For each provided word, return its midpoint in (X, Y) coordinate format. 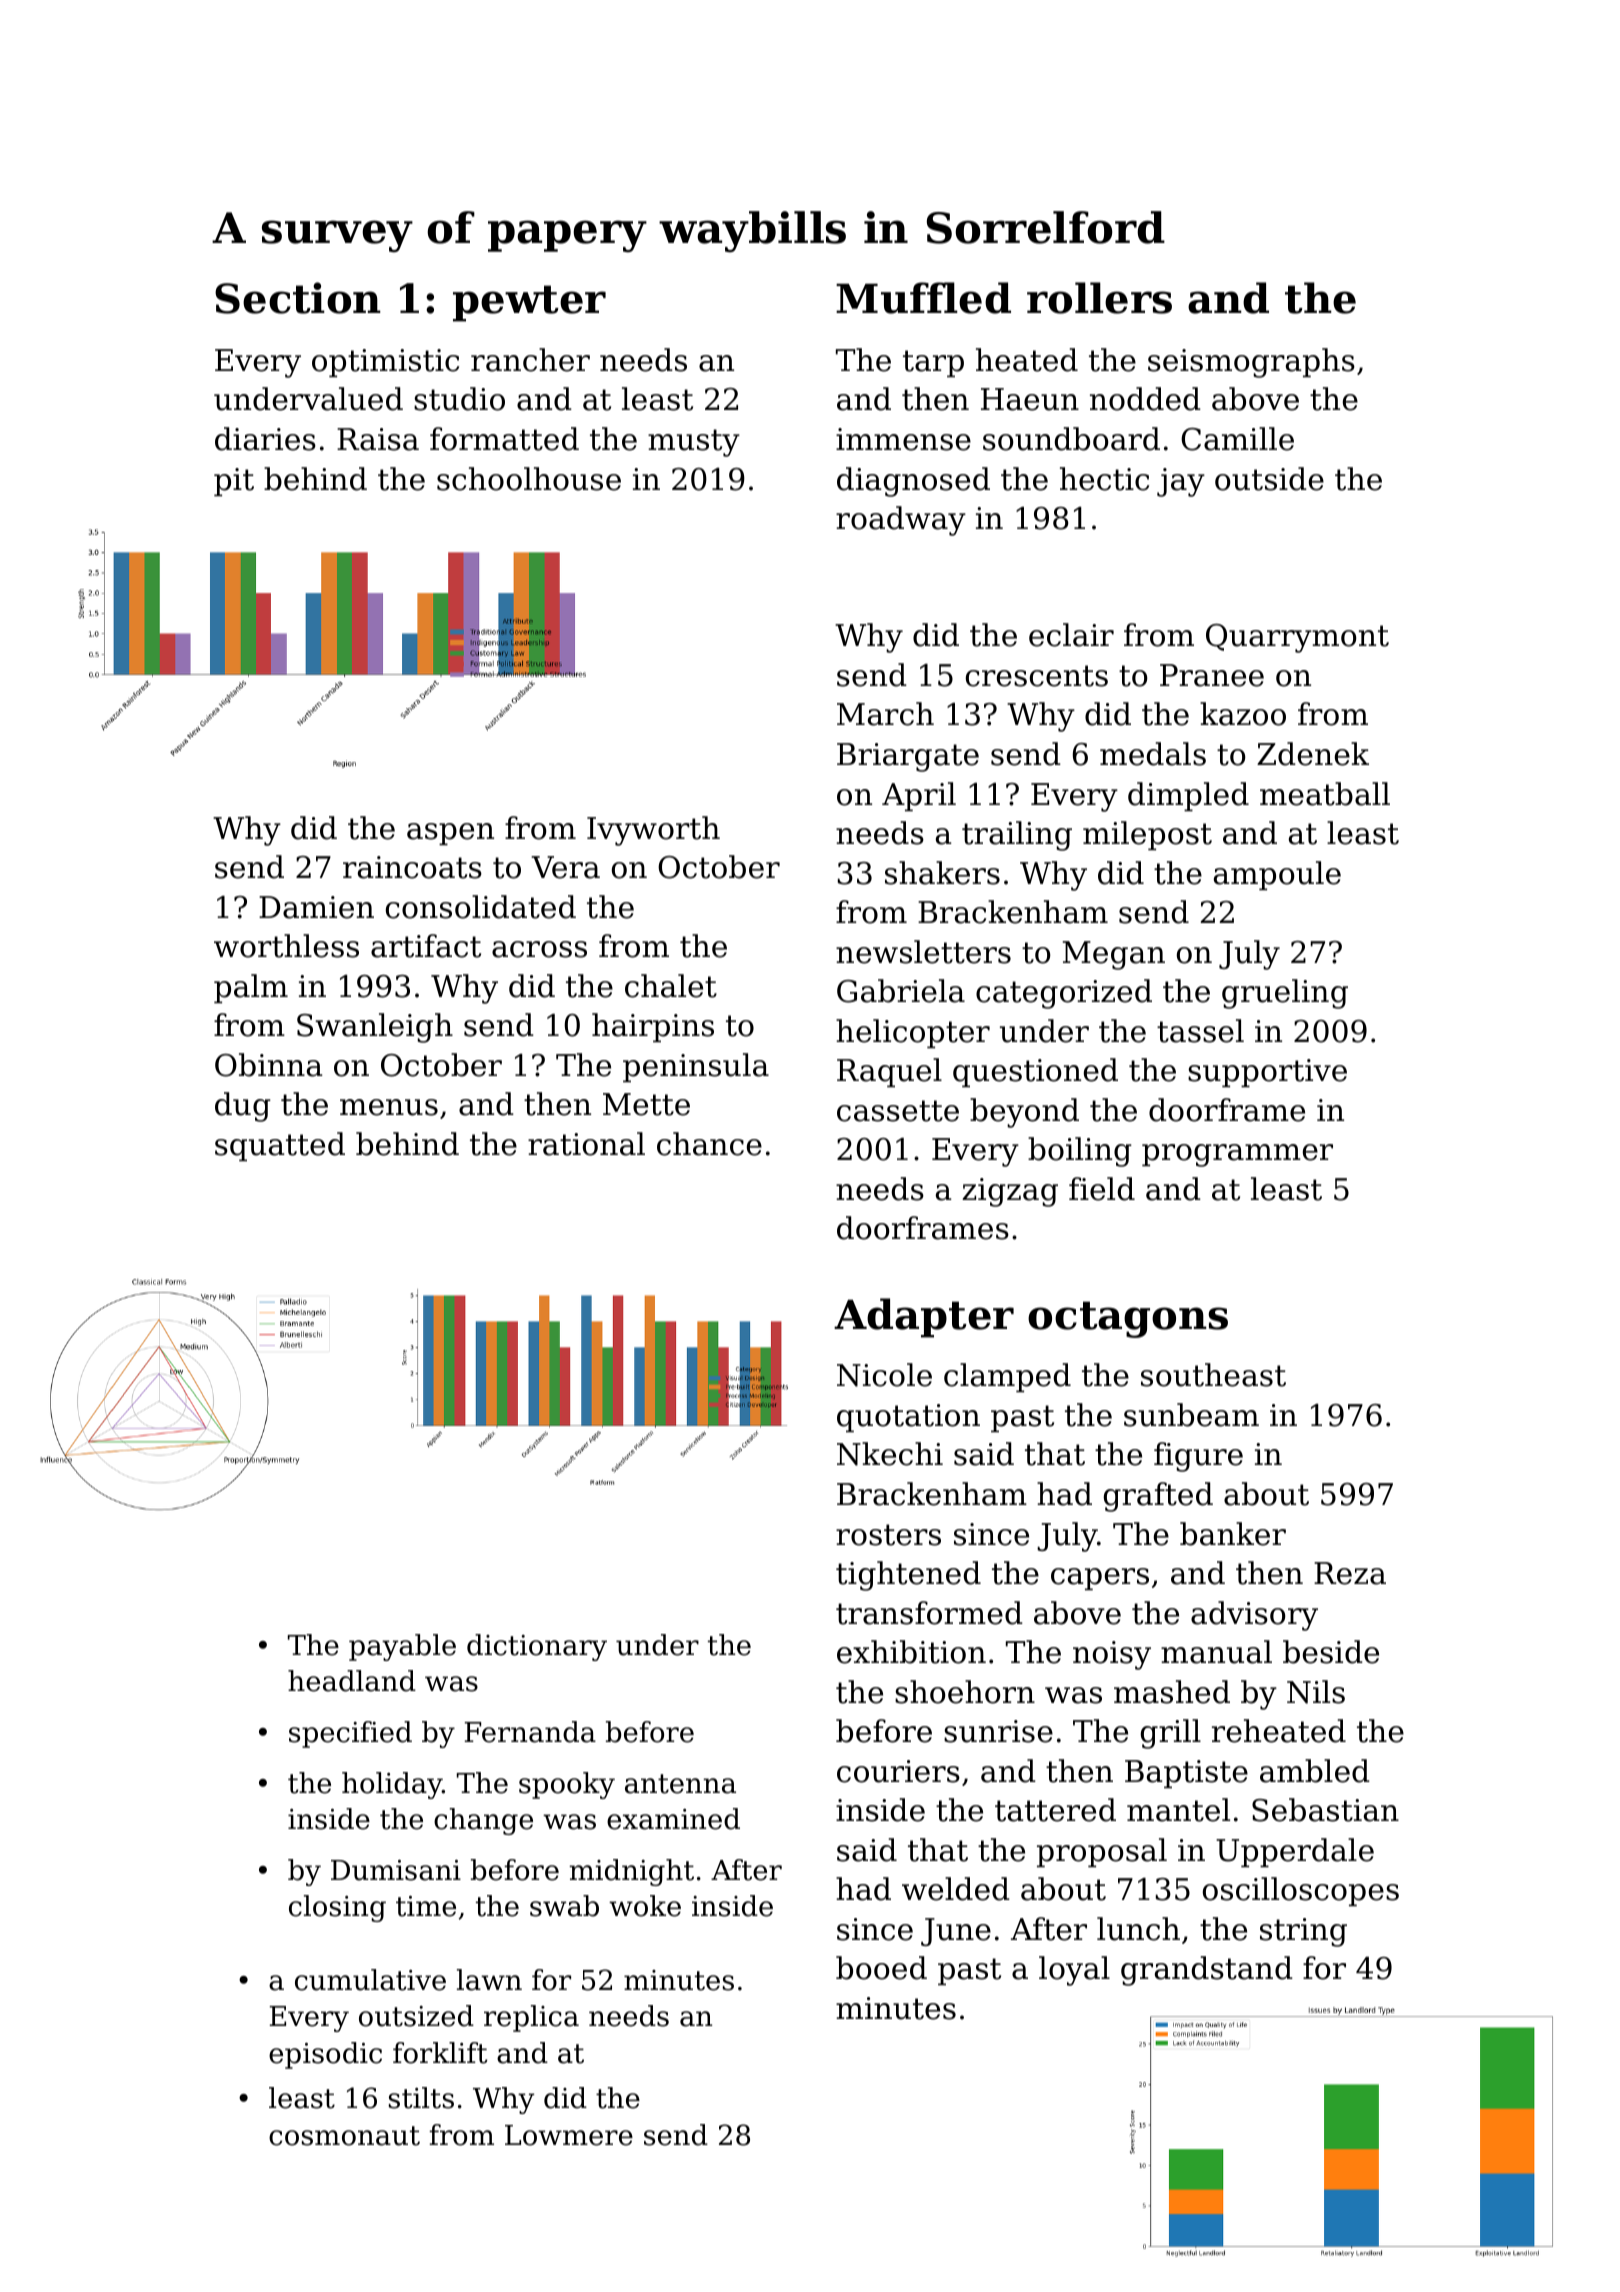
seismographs (1251, 363)
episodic (325, 2055)
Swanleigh (375, 1028)
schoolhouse (529, 479)
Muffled (923, 298)
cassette (898, 1111)
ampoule (1277, 875)
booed (881, 1968)
